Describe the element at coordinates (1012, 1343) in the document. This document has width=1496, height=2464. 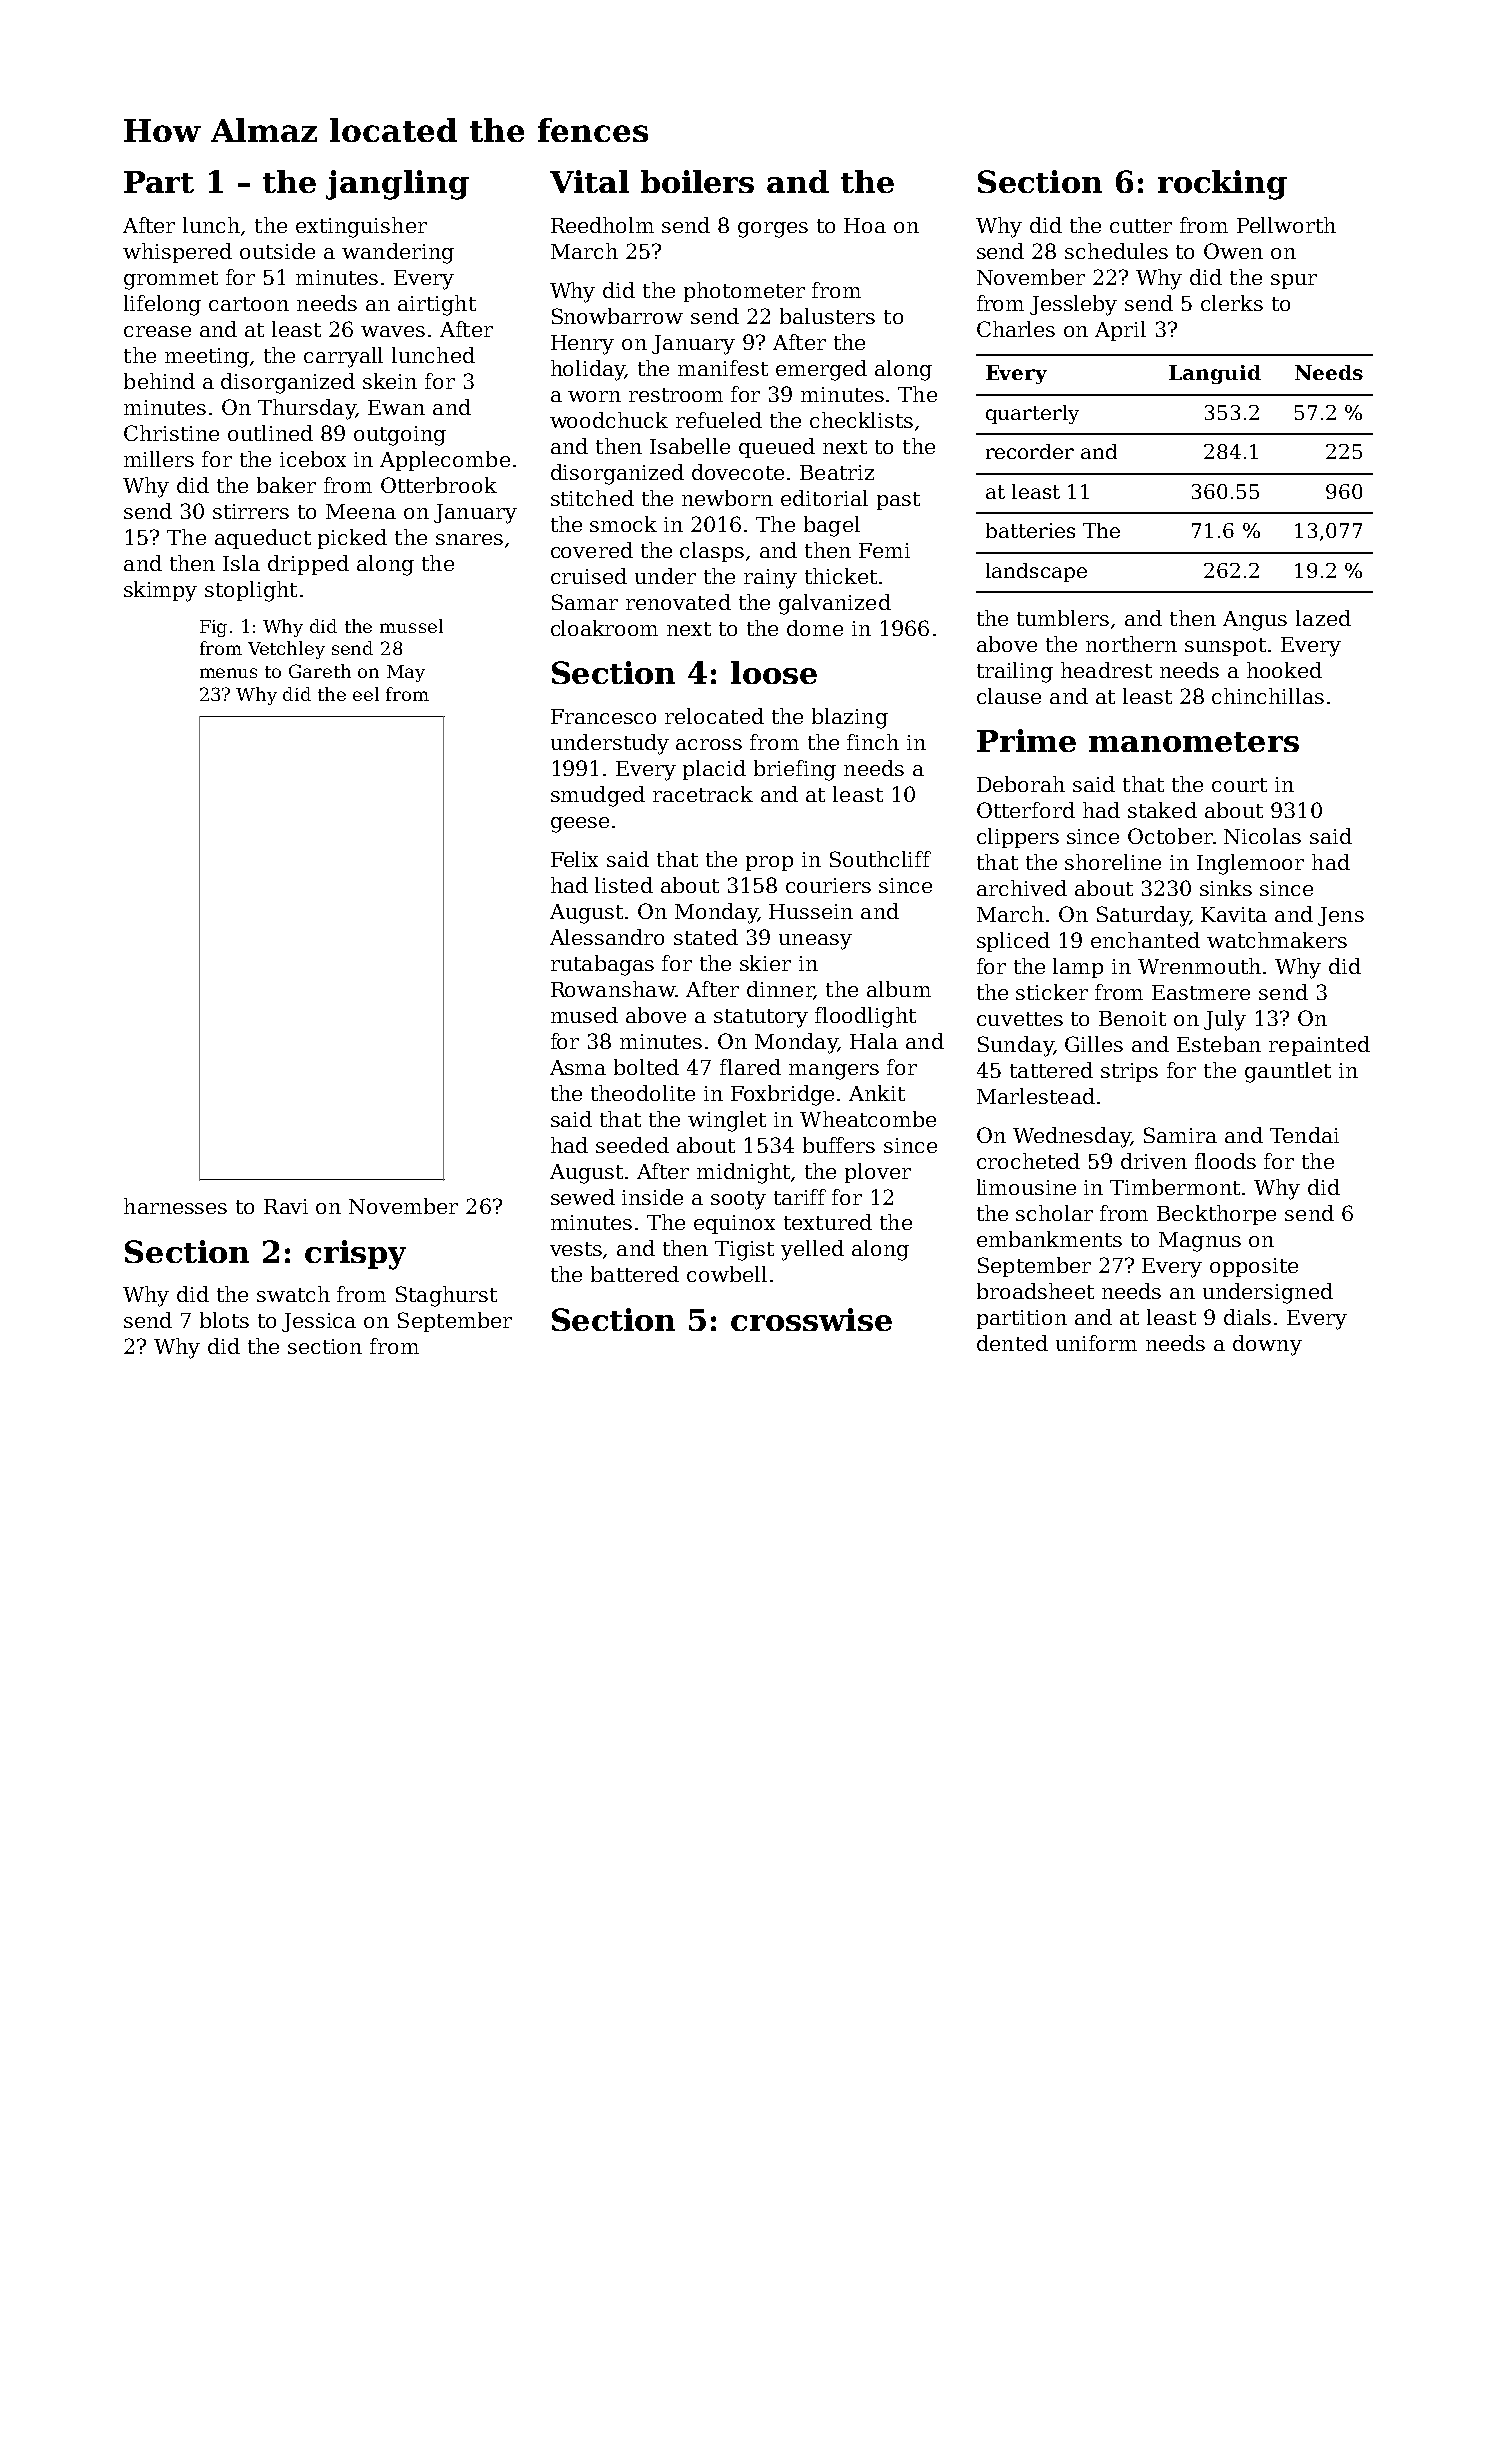
I see `dented` at that location.
